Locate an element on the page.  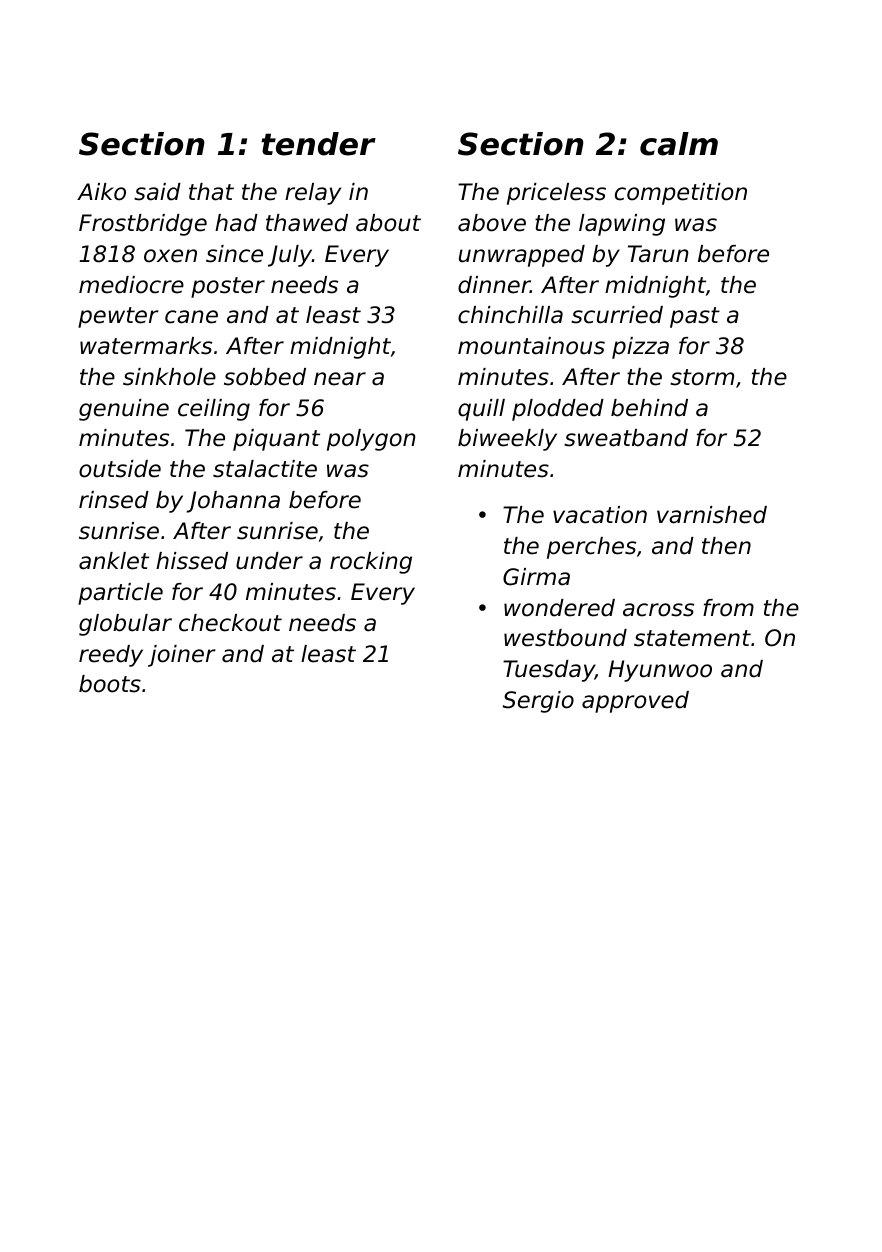
unwrapped is located at coordinates (522, 256).
